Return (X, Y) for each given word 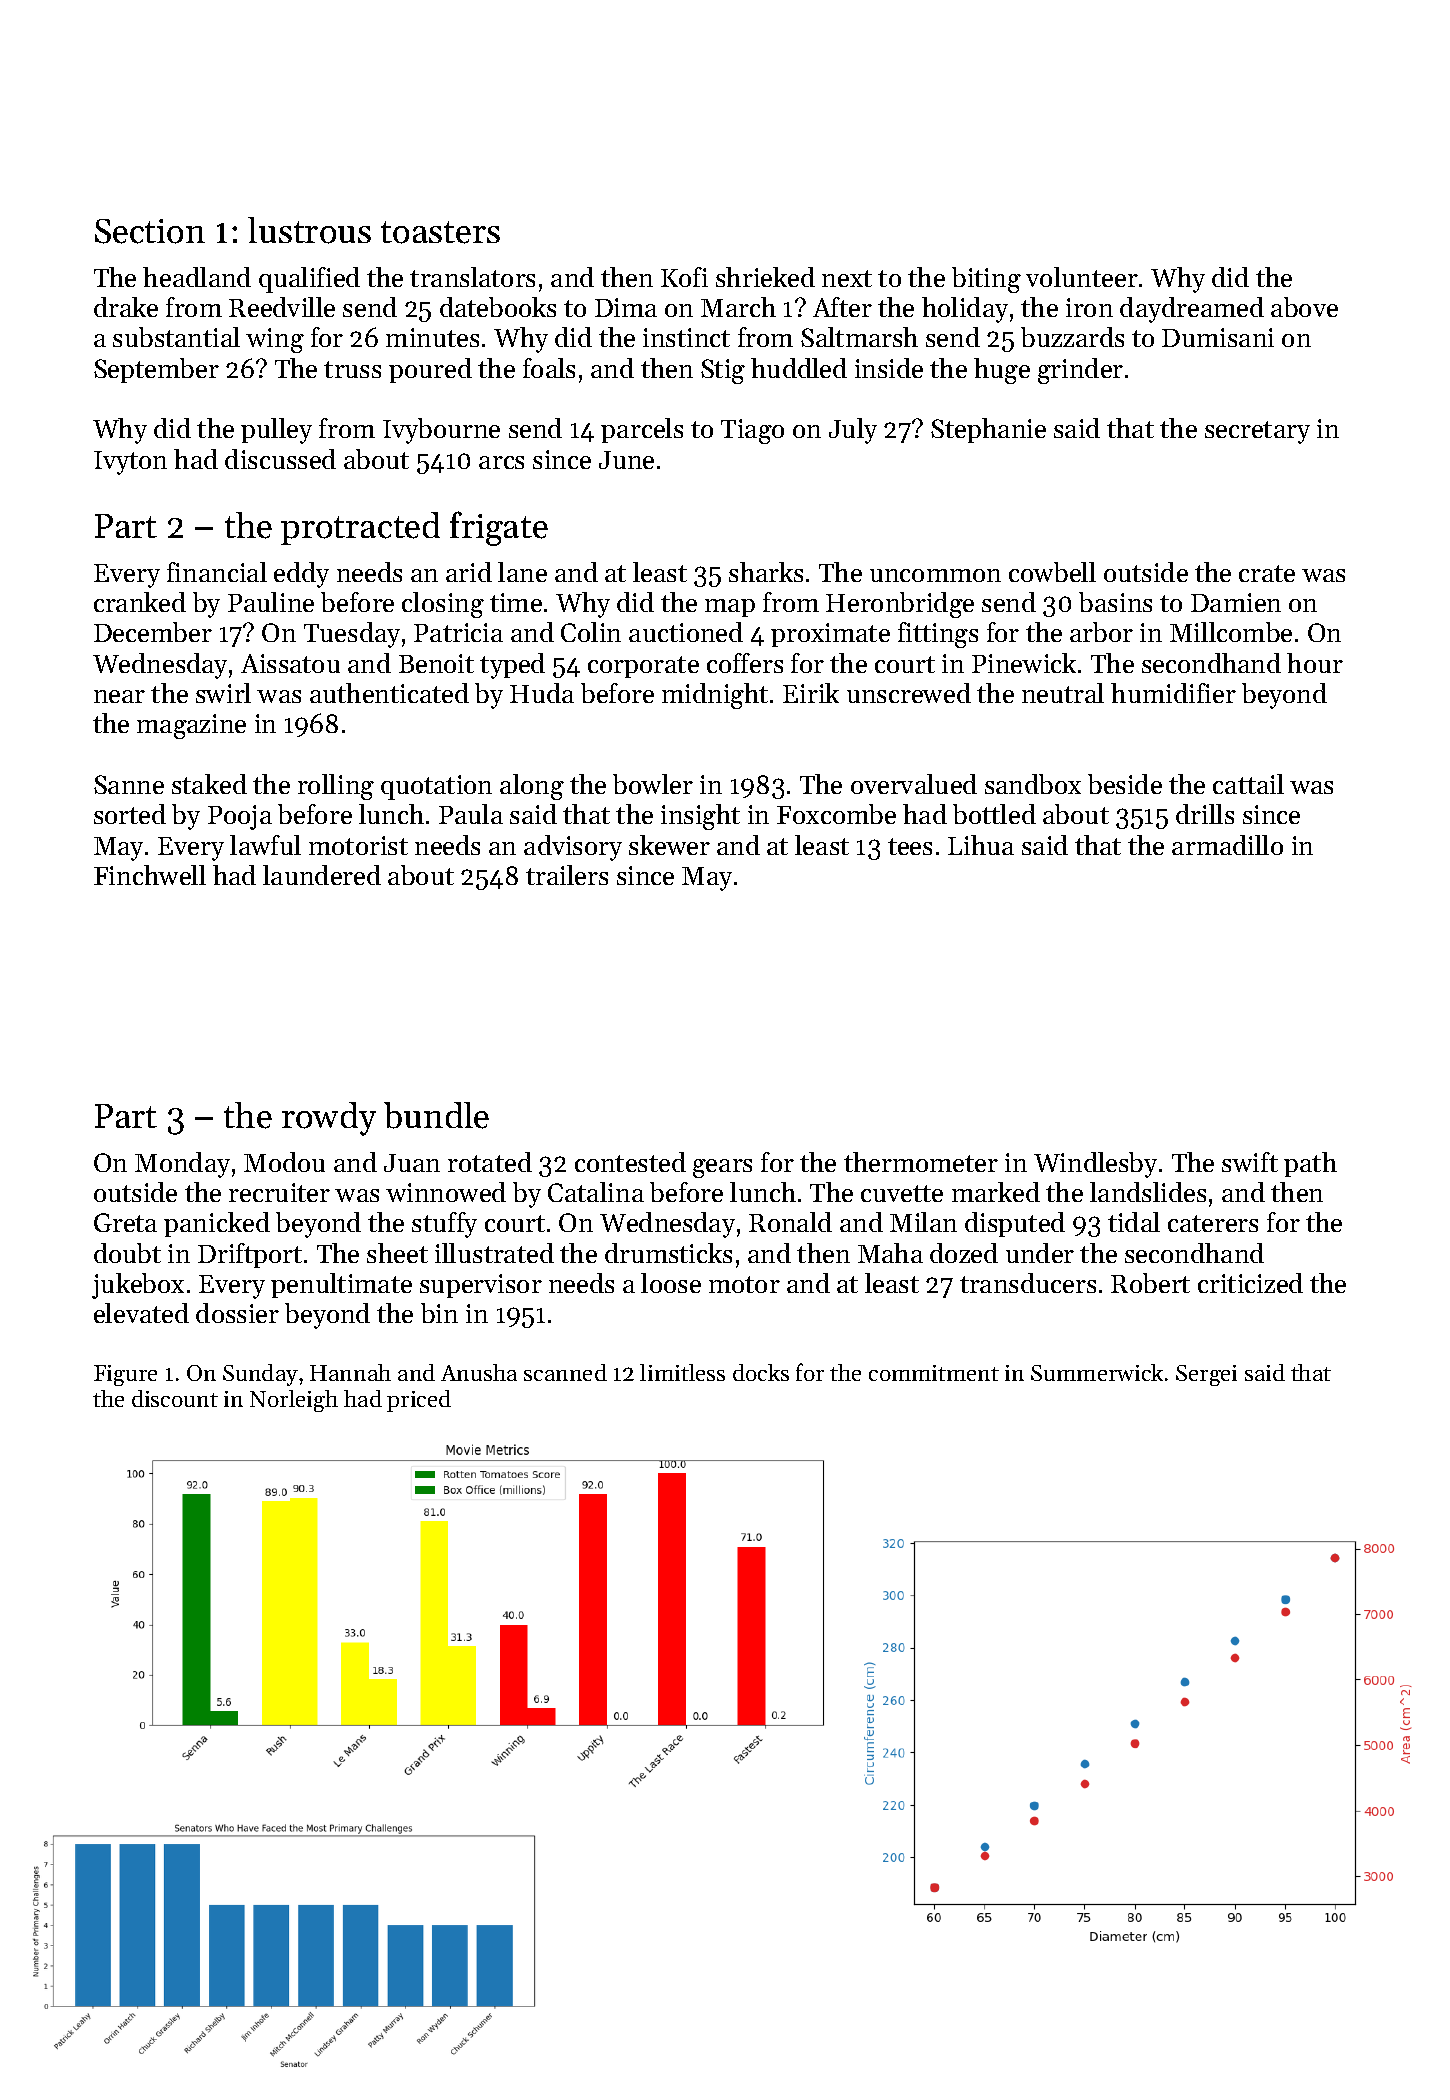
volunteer (1082, 277)
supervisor (481, 1286)
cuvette (902, 1193)
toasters (440, 232)
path (1310, 1164)
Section (150, 231)
